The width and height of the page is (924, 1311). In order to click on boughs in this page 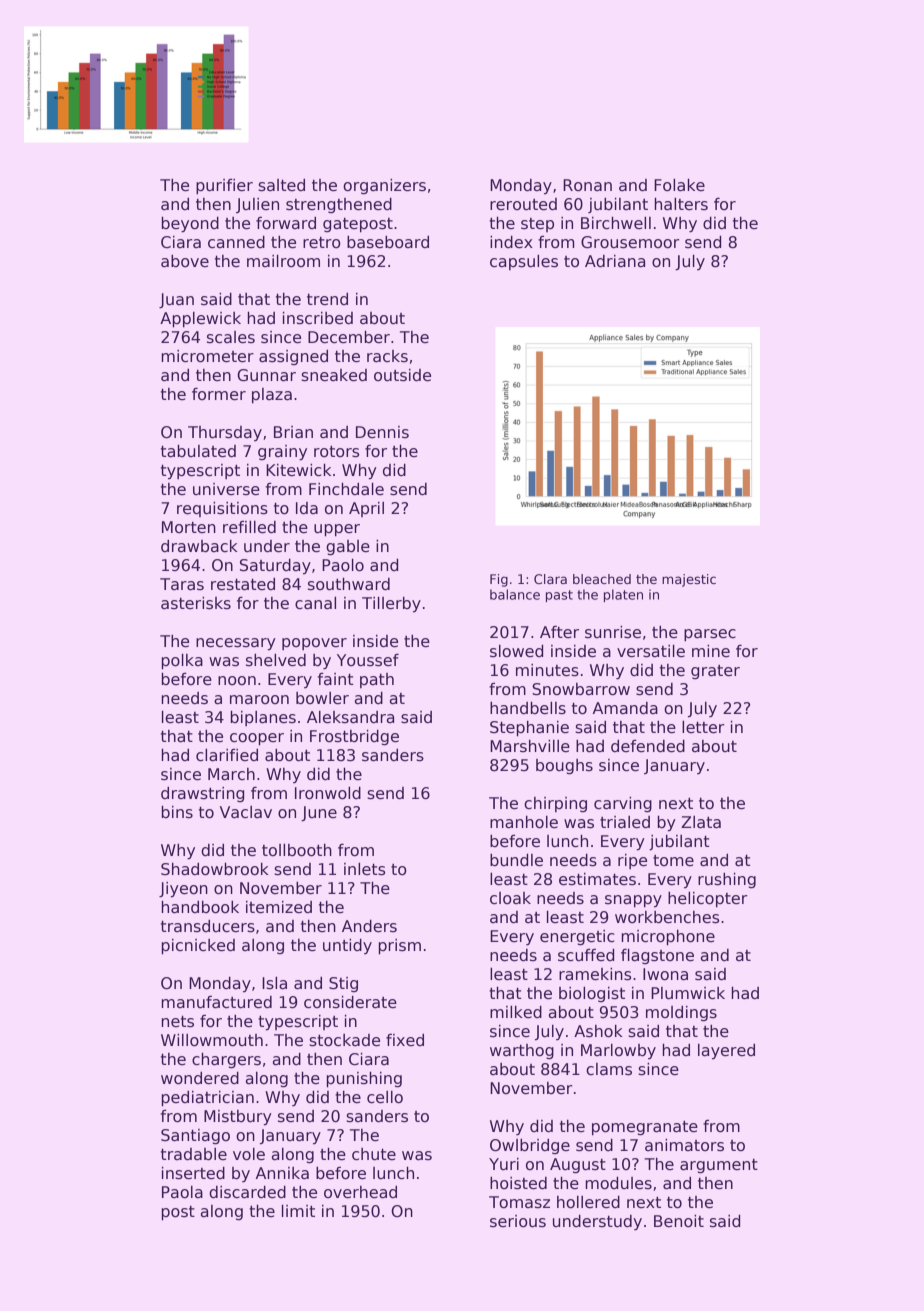, I will do `click(564, 767)`.
